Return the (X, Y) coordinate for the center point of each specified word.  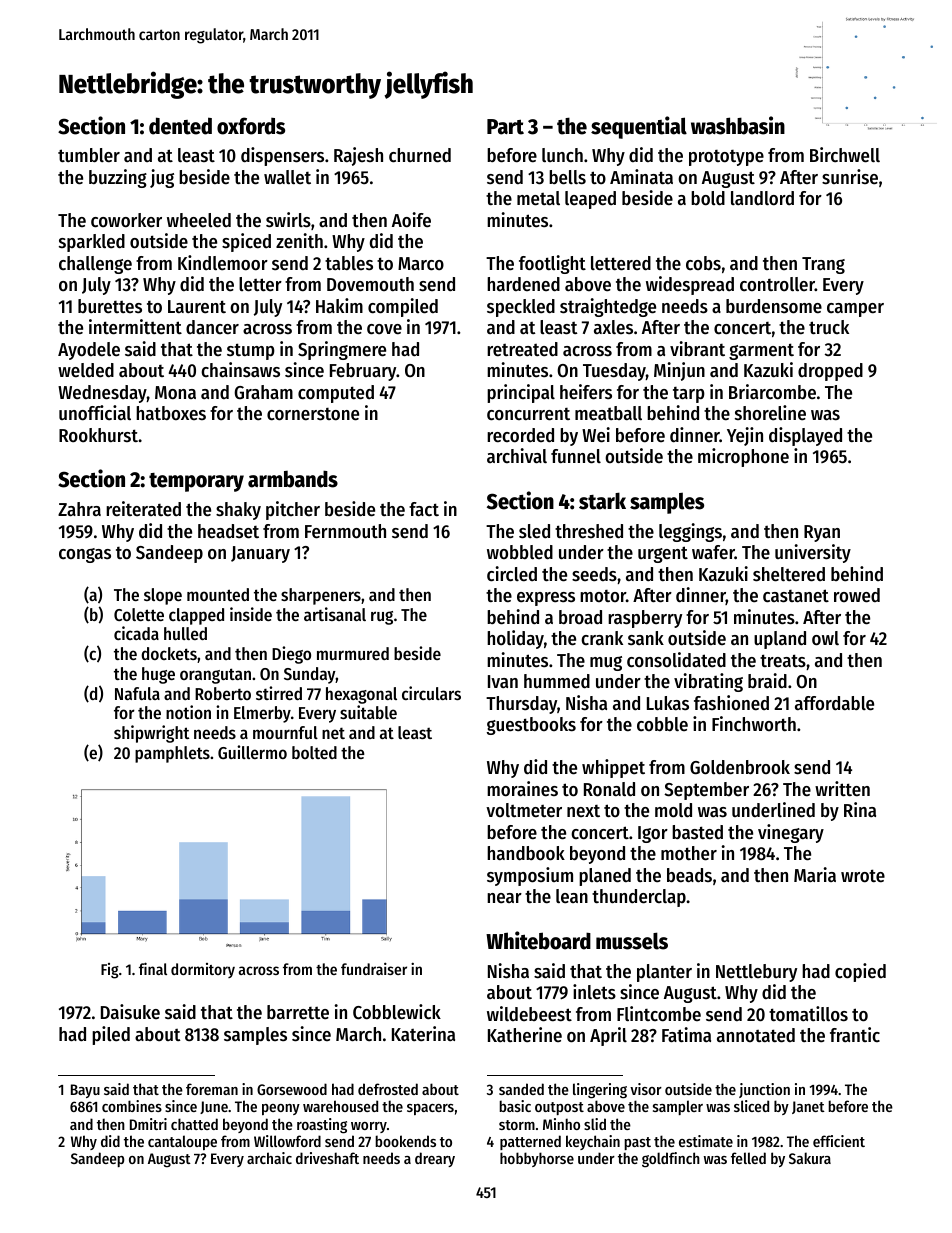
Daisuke (130, 1011)
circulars (431, 693)
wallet (287, 177)
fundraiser (374, 968)
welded (86, 370)
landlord (762, 198)
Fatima (686, 1034)
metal (538, 198)
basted (697, 832)
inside (251, 614)
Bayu (85, 1091)
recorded (520, 435)
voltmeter (524, 810)
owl (825, 638)
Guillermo (252, 752)
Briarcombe (772, 392)
